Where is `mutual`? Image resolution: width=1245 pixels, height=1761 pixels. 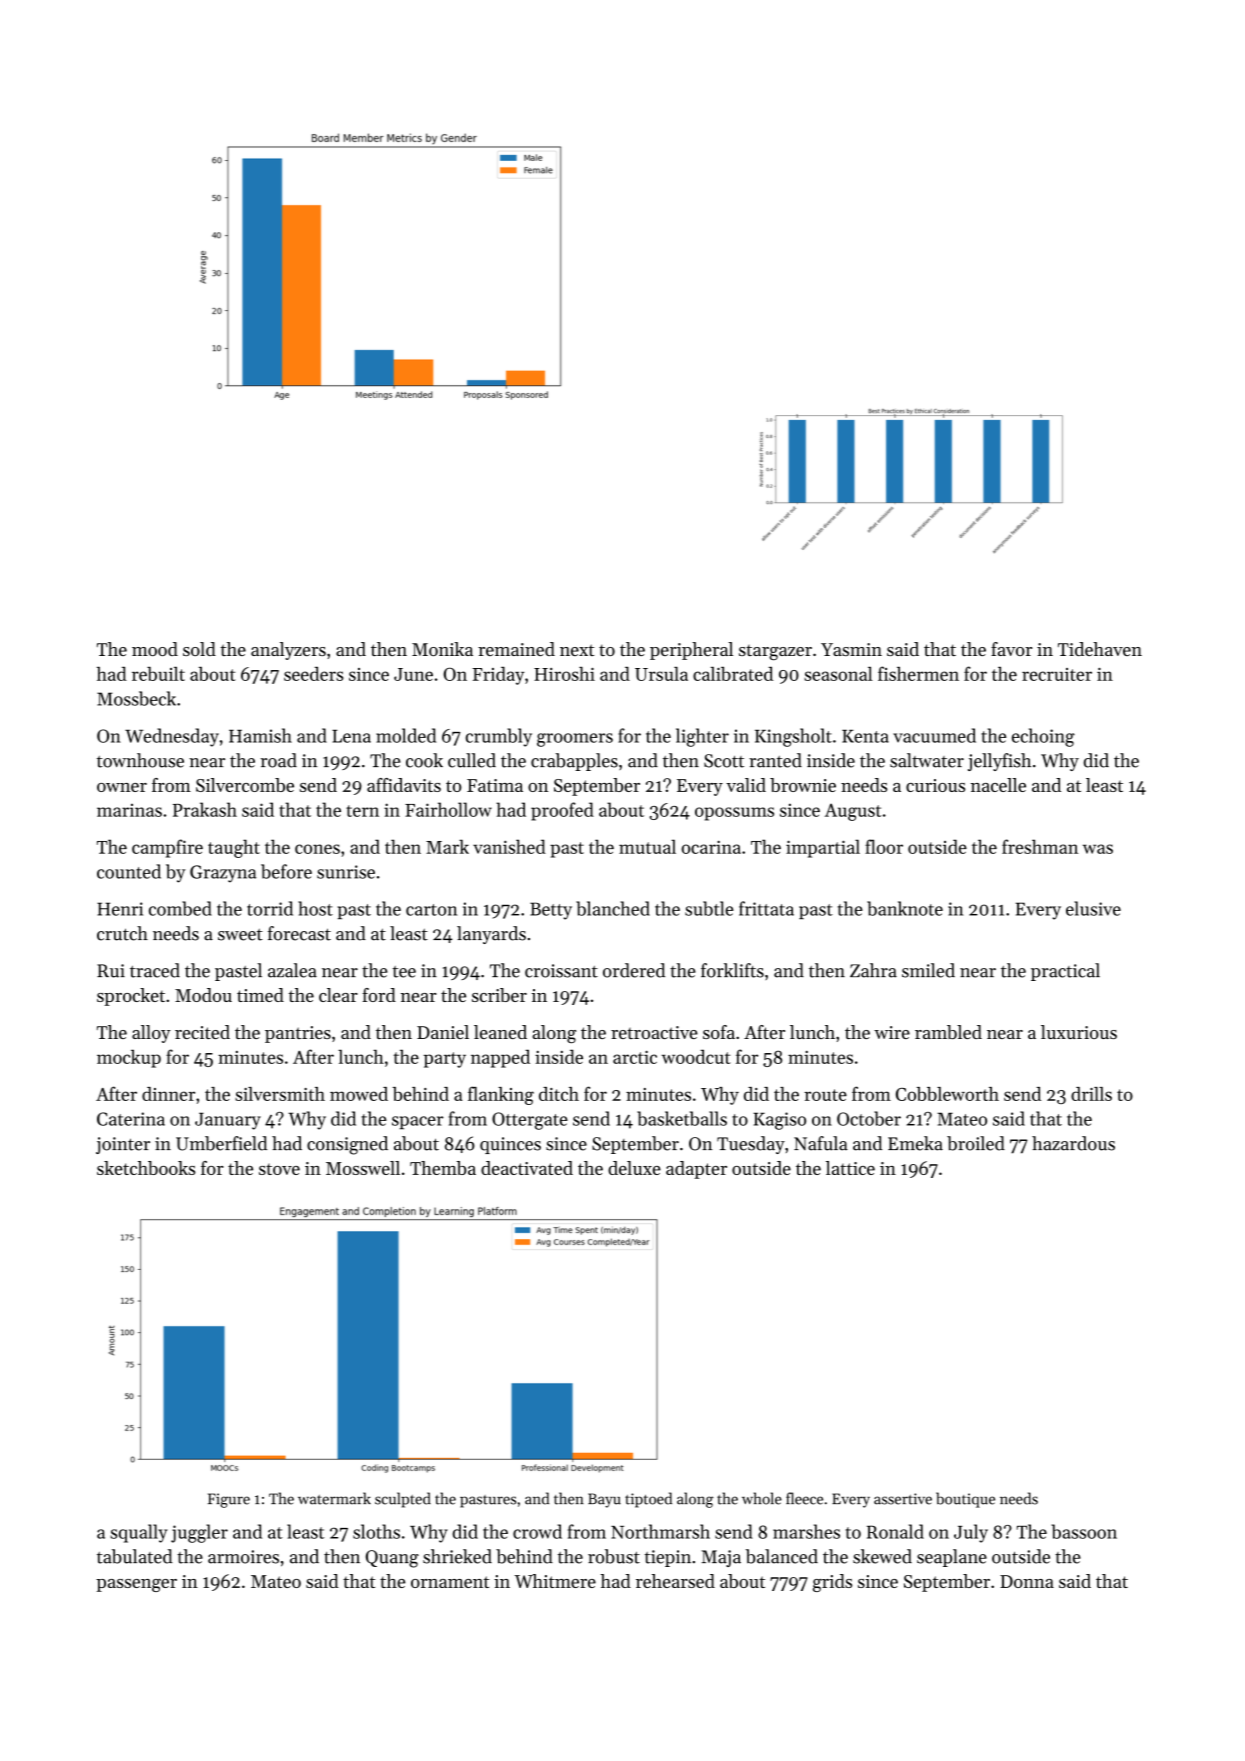 mutual is located at coordinates (647, 846).
